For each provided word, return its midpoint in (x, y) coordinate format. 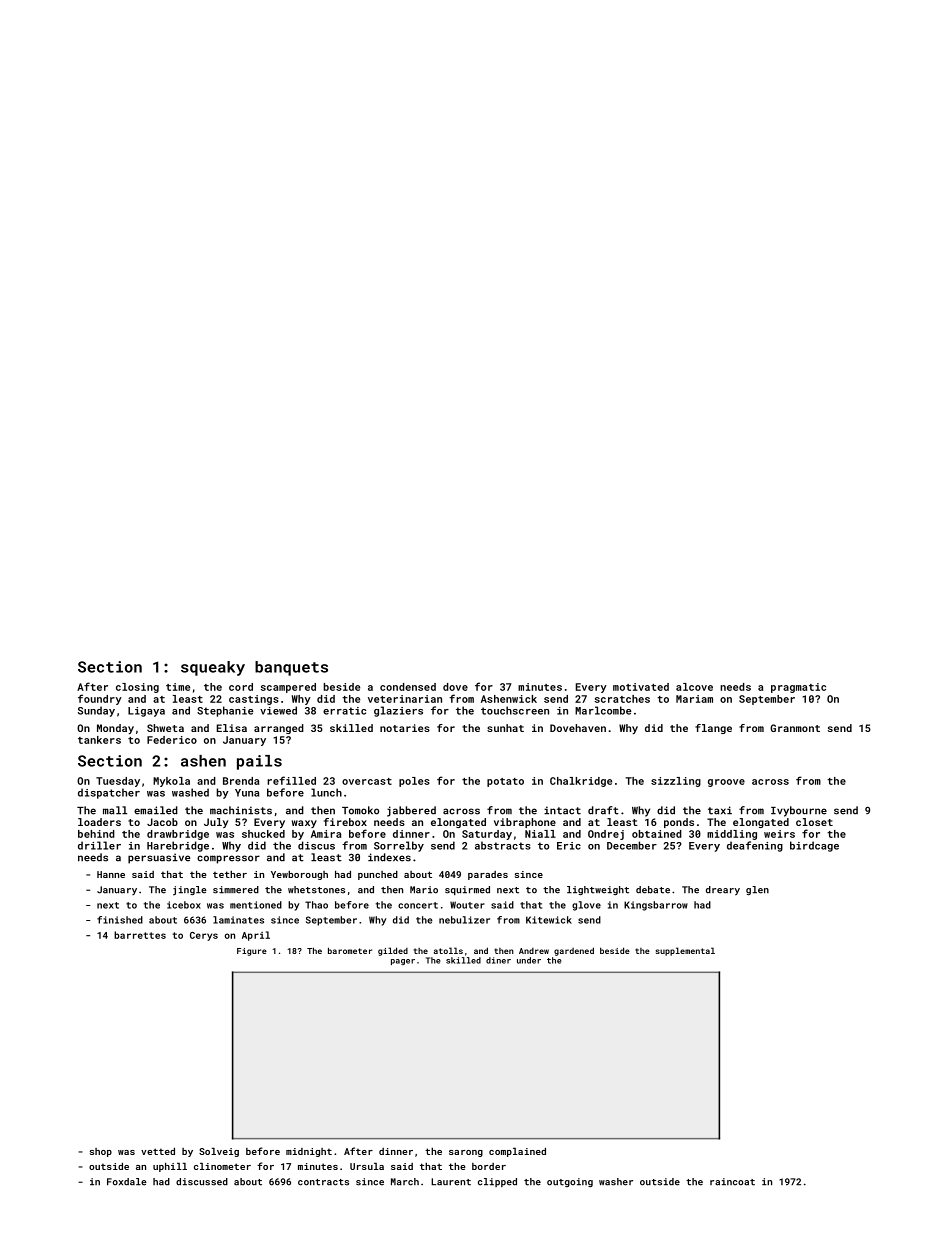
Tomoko (360, 810)
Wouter (467, 905)
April (256, 936)
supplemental (685, 951)
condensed (408, 687)
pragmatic (798, 688)
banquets (291, 668)
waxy (304, 824)
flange (713, 729)
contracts (323, 1182)
